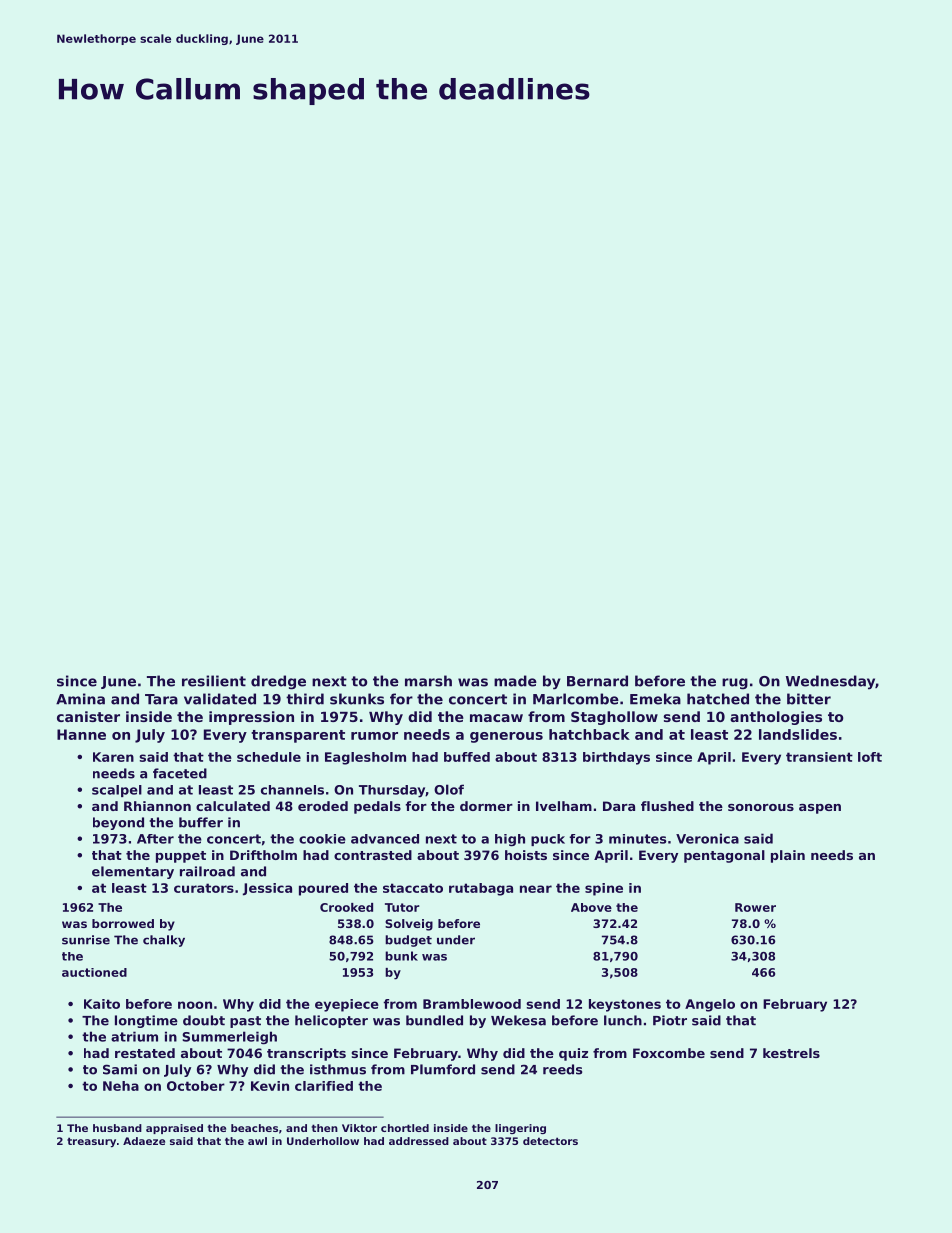 This image has height=1233, width=952. I want to click on Amina, so click(80, 699).
